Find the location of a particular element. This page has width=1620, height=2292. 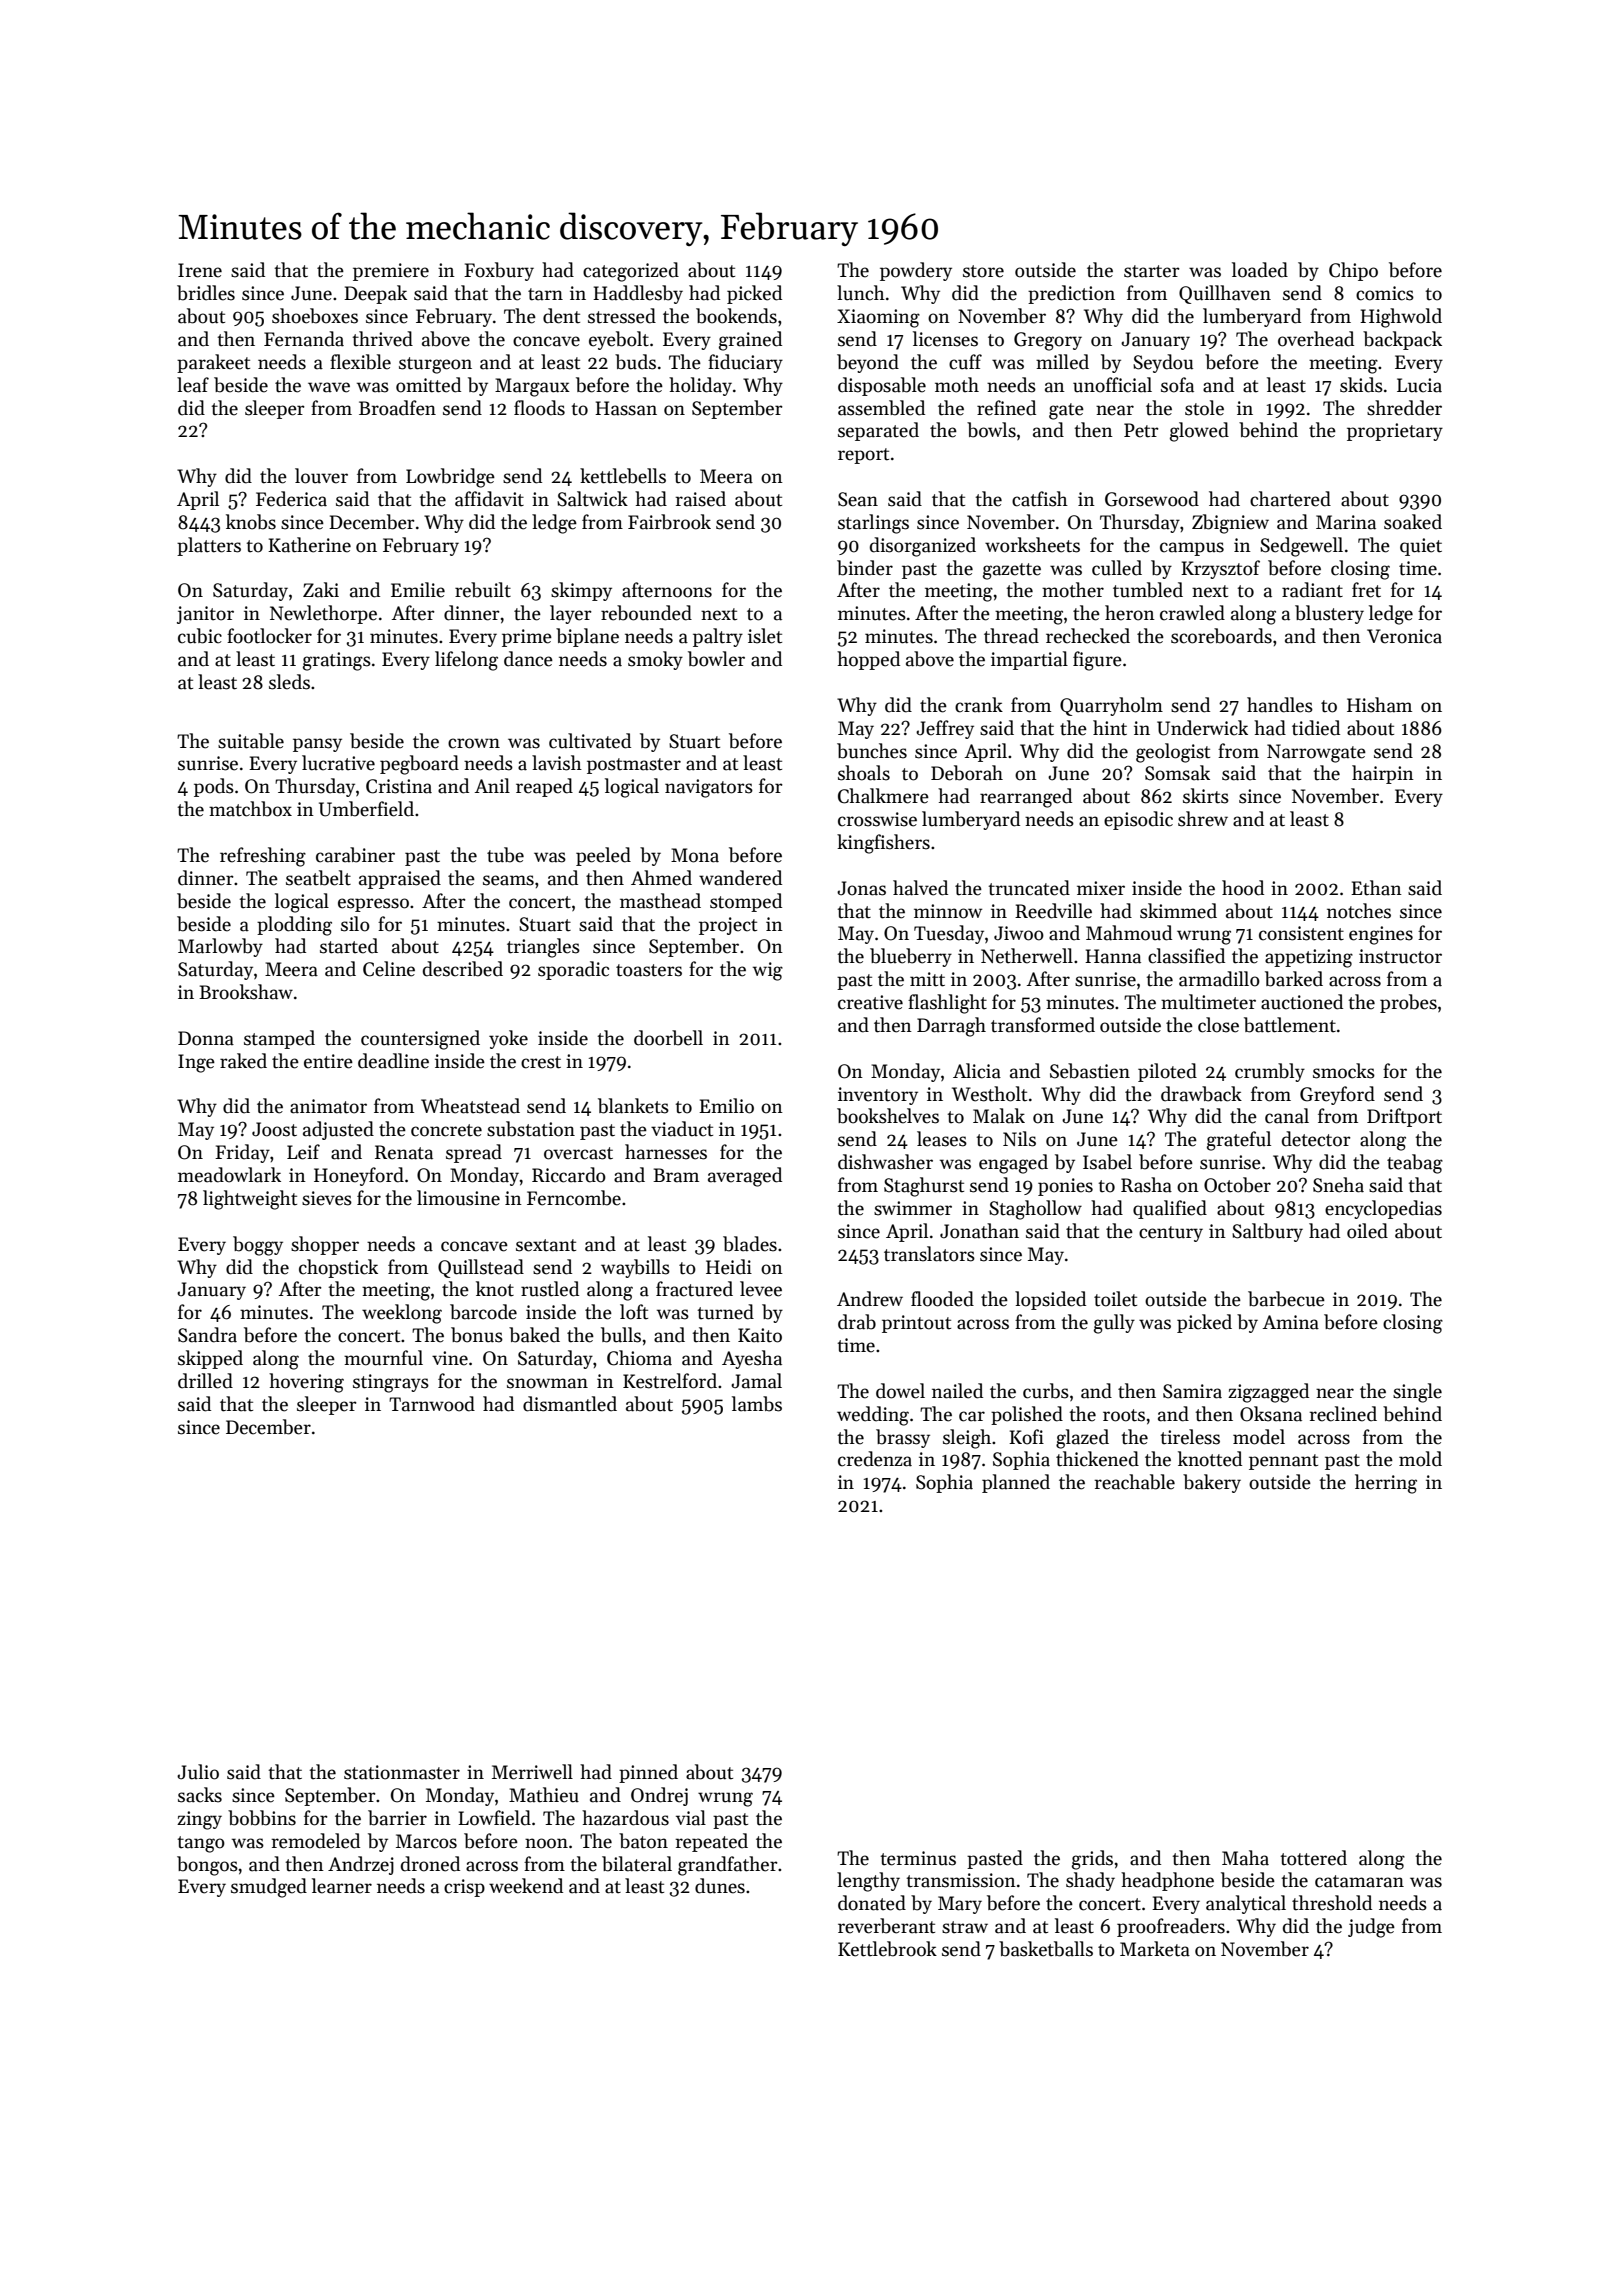

smudged is located at coordinates (269, 1888).
